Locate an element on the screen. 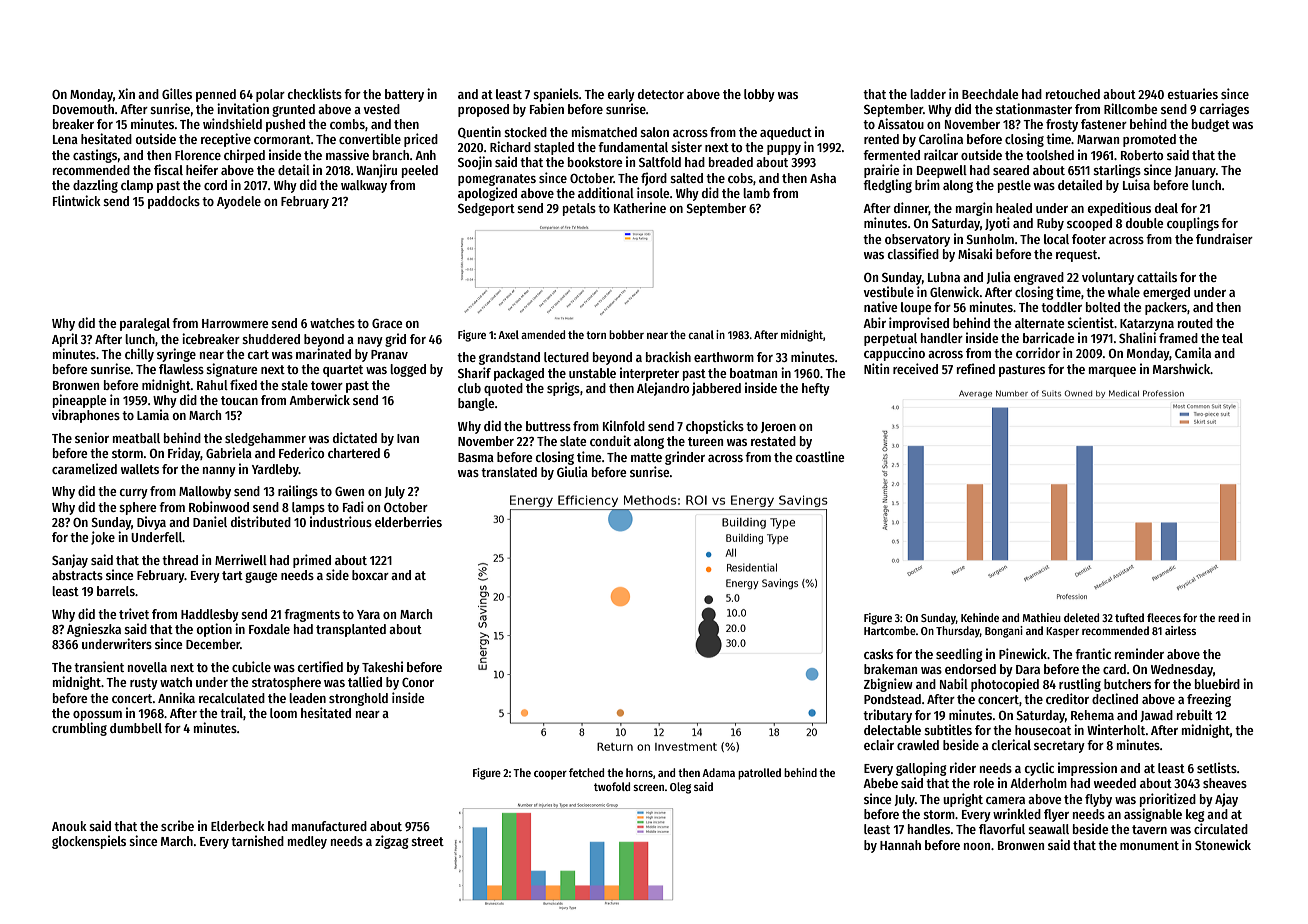 The width and height of the screenshot is (1308, 924). crumbling is located at coordinates (79, 729).
